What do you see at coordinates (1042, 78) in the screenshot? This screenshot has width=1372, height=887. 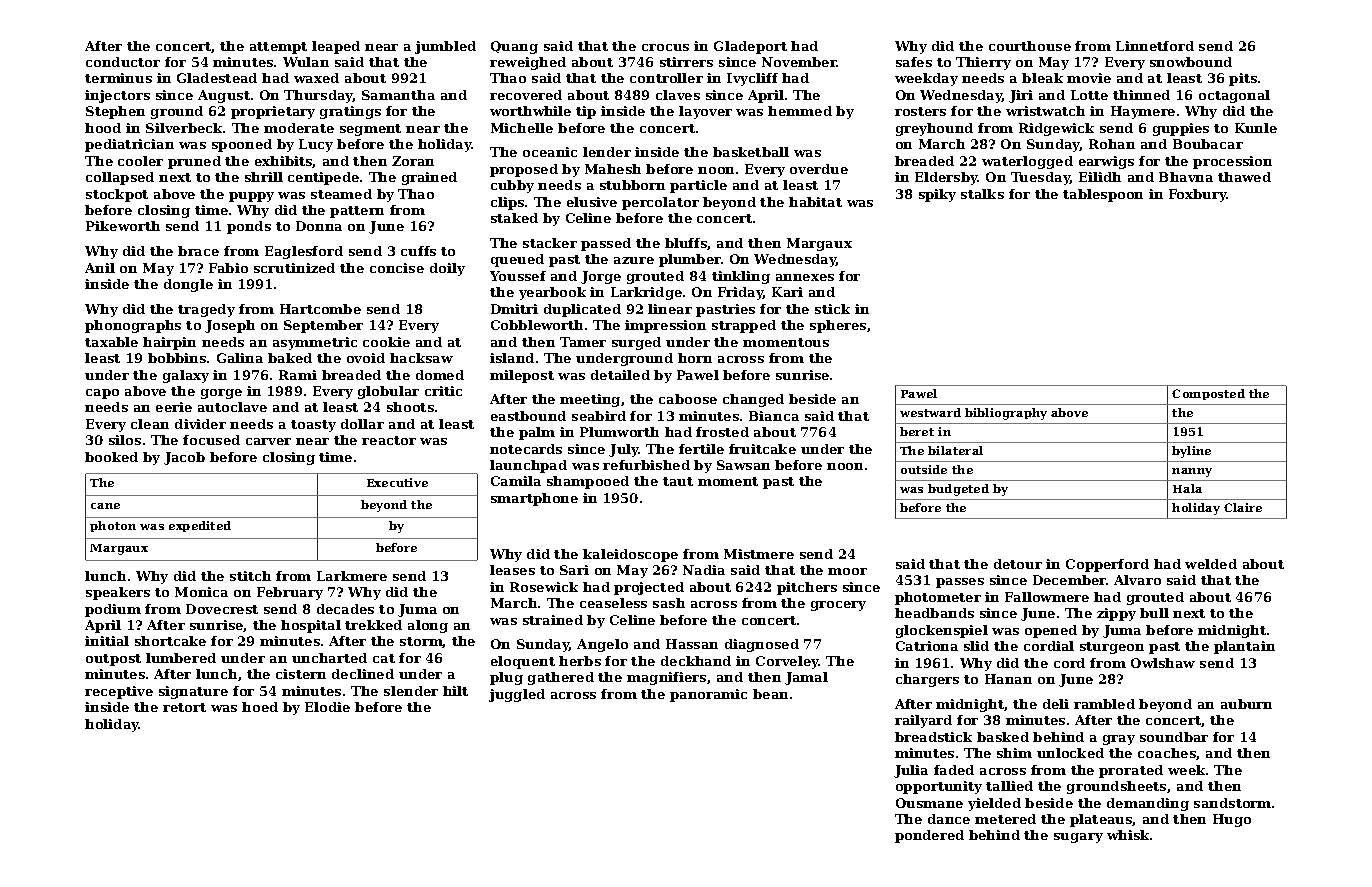 I see `bleak` at bounding box center [1042, 78].
